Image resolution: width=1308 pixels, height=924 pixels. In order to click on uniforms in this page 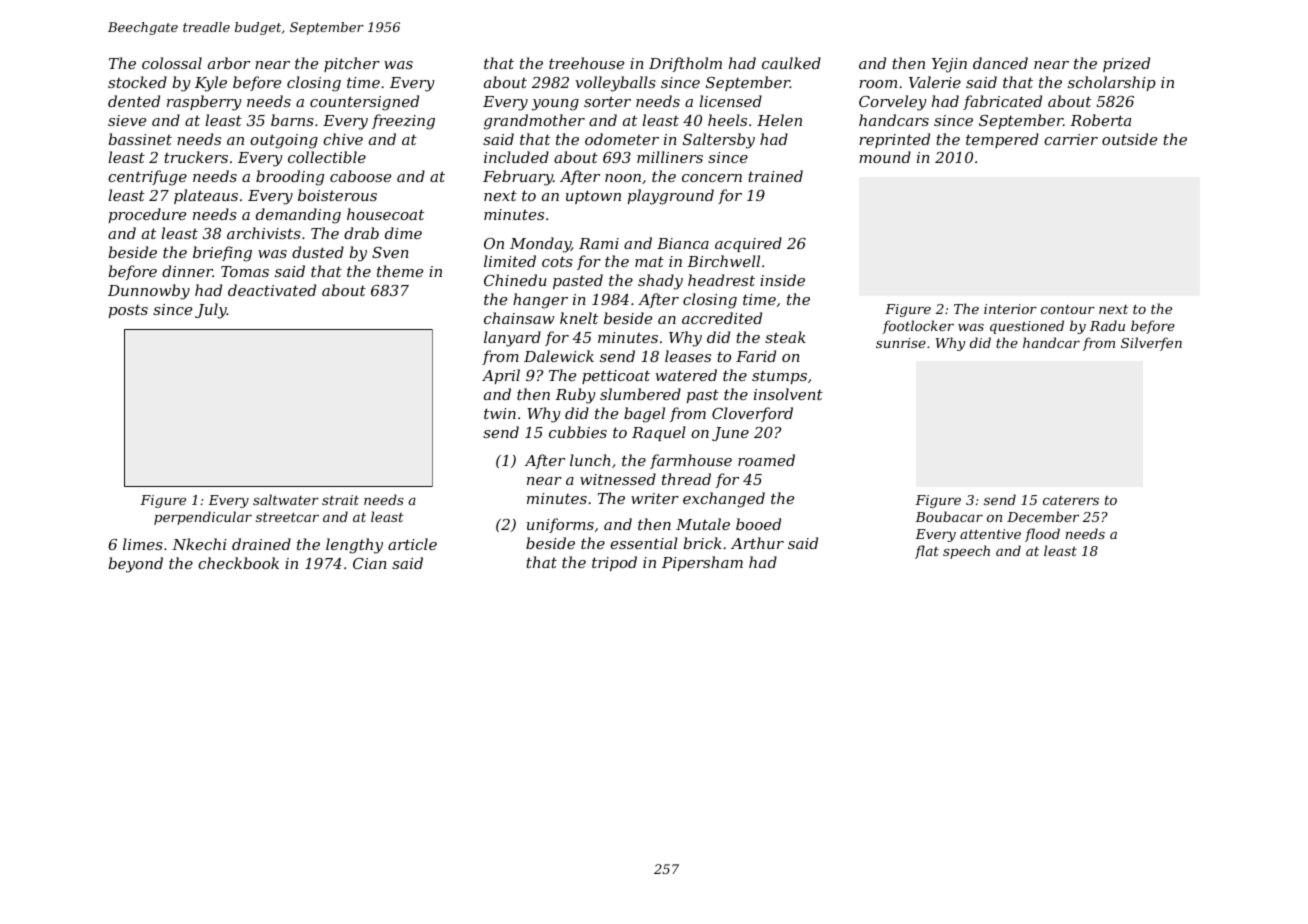, I will do `click(560, 525)`.
